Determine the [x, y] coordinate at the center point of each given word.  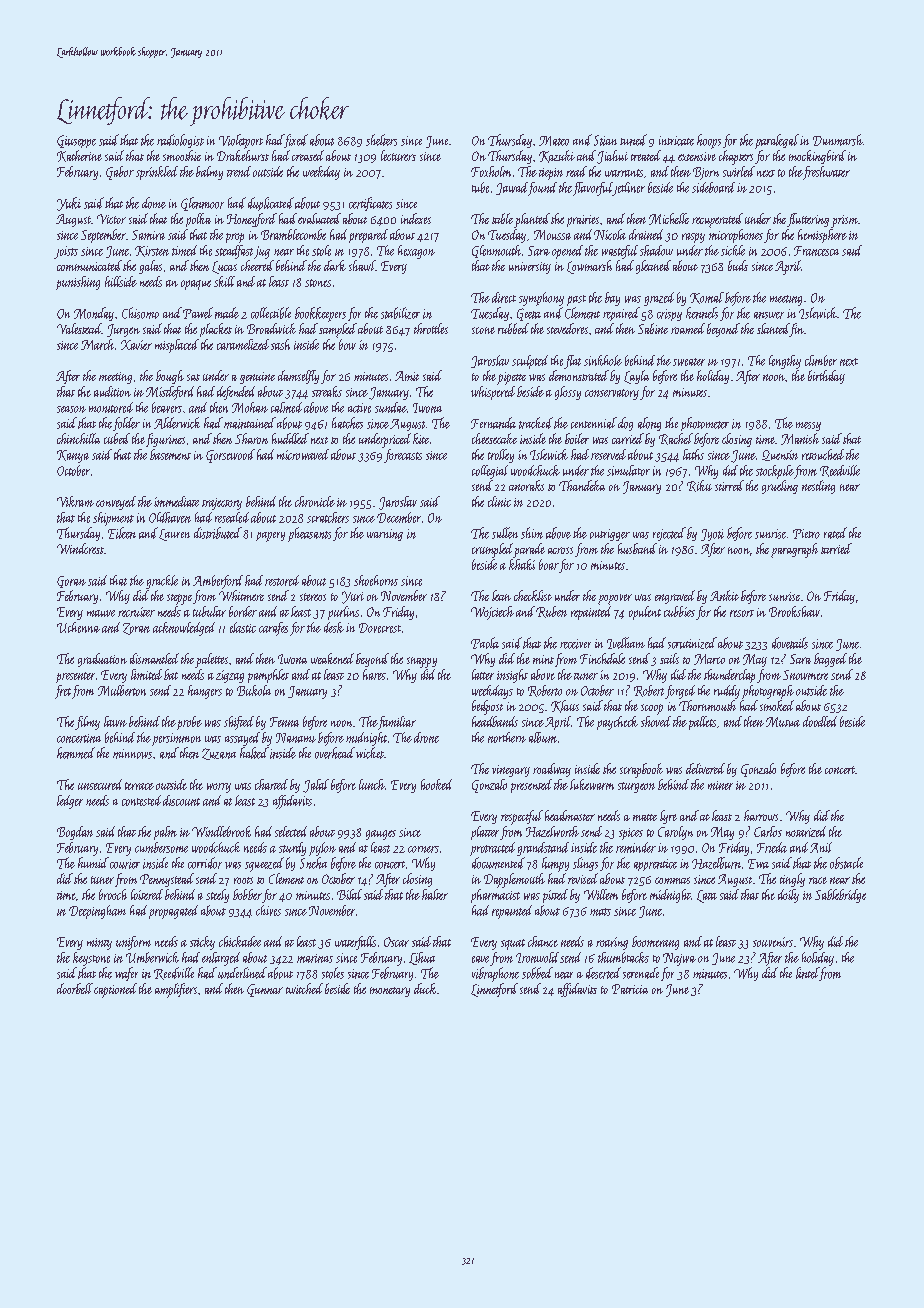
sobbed [537, 973]
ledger [70, 802]
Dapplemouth [514, 880]
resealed [232, 517]
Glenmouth [496, 251]
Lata [707, 896]
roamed [688, 328]
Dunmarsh [838, 140]
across [560, 550]
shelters [381, 140]
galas [150, 267]
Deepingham [97, 912]
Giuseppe [76, 141]
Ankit [724, 595]
